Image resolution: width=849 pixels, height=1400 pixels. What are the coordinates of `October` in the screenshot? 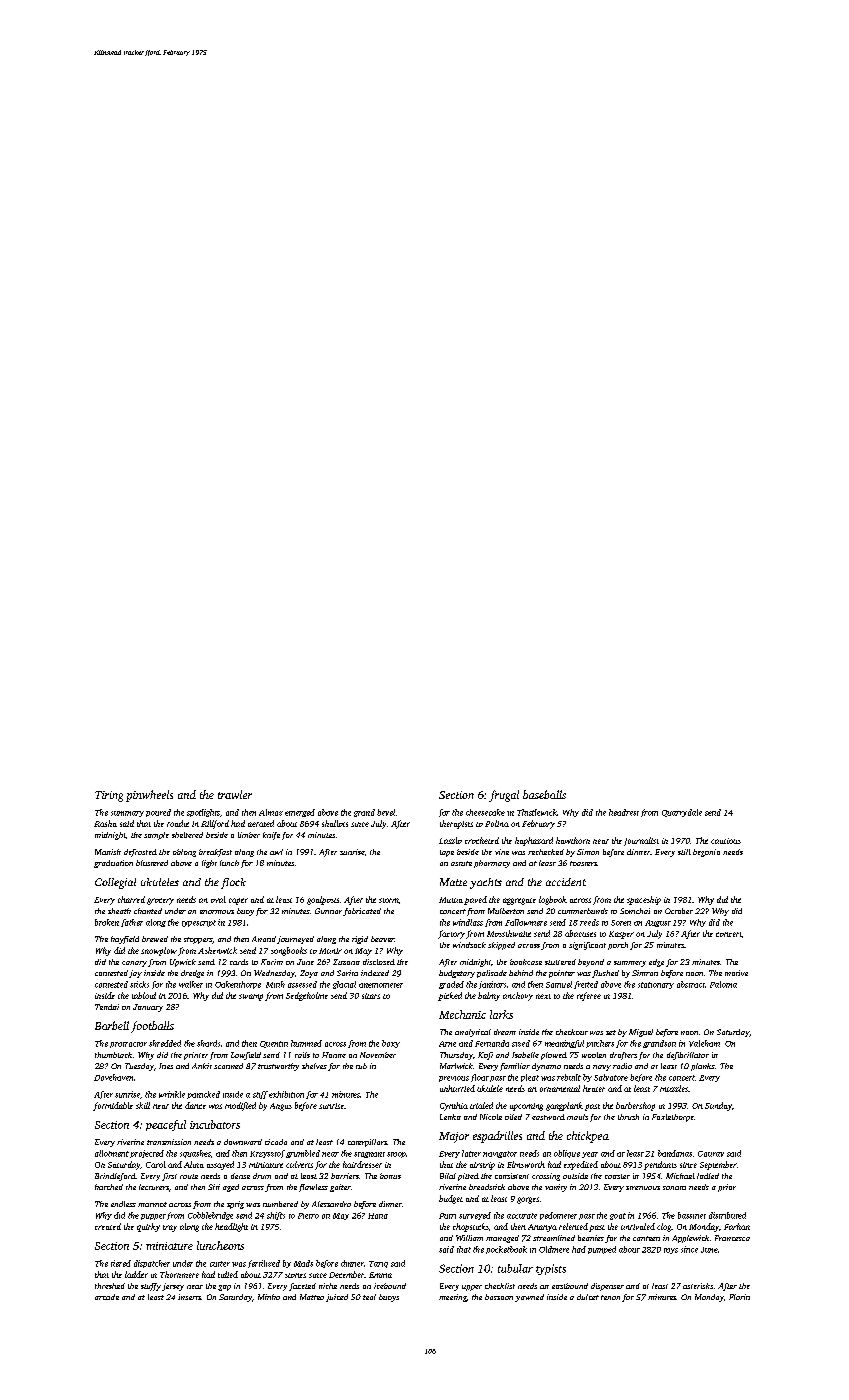 It's located at (679, 911).
